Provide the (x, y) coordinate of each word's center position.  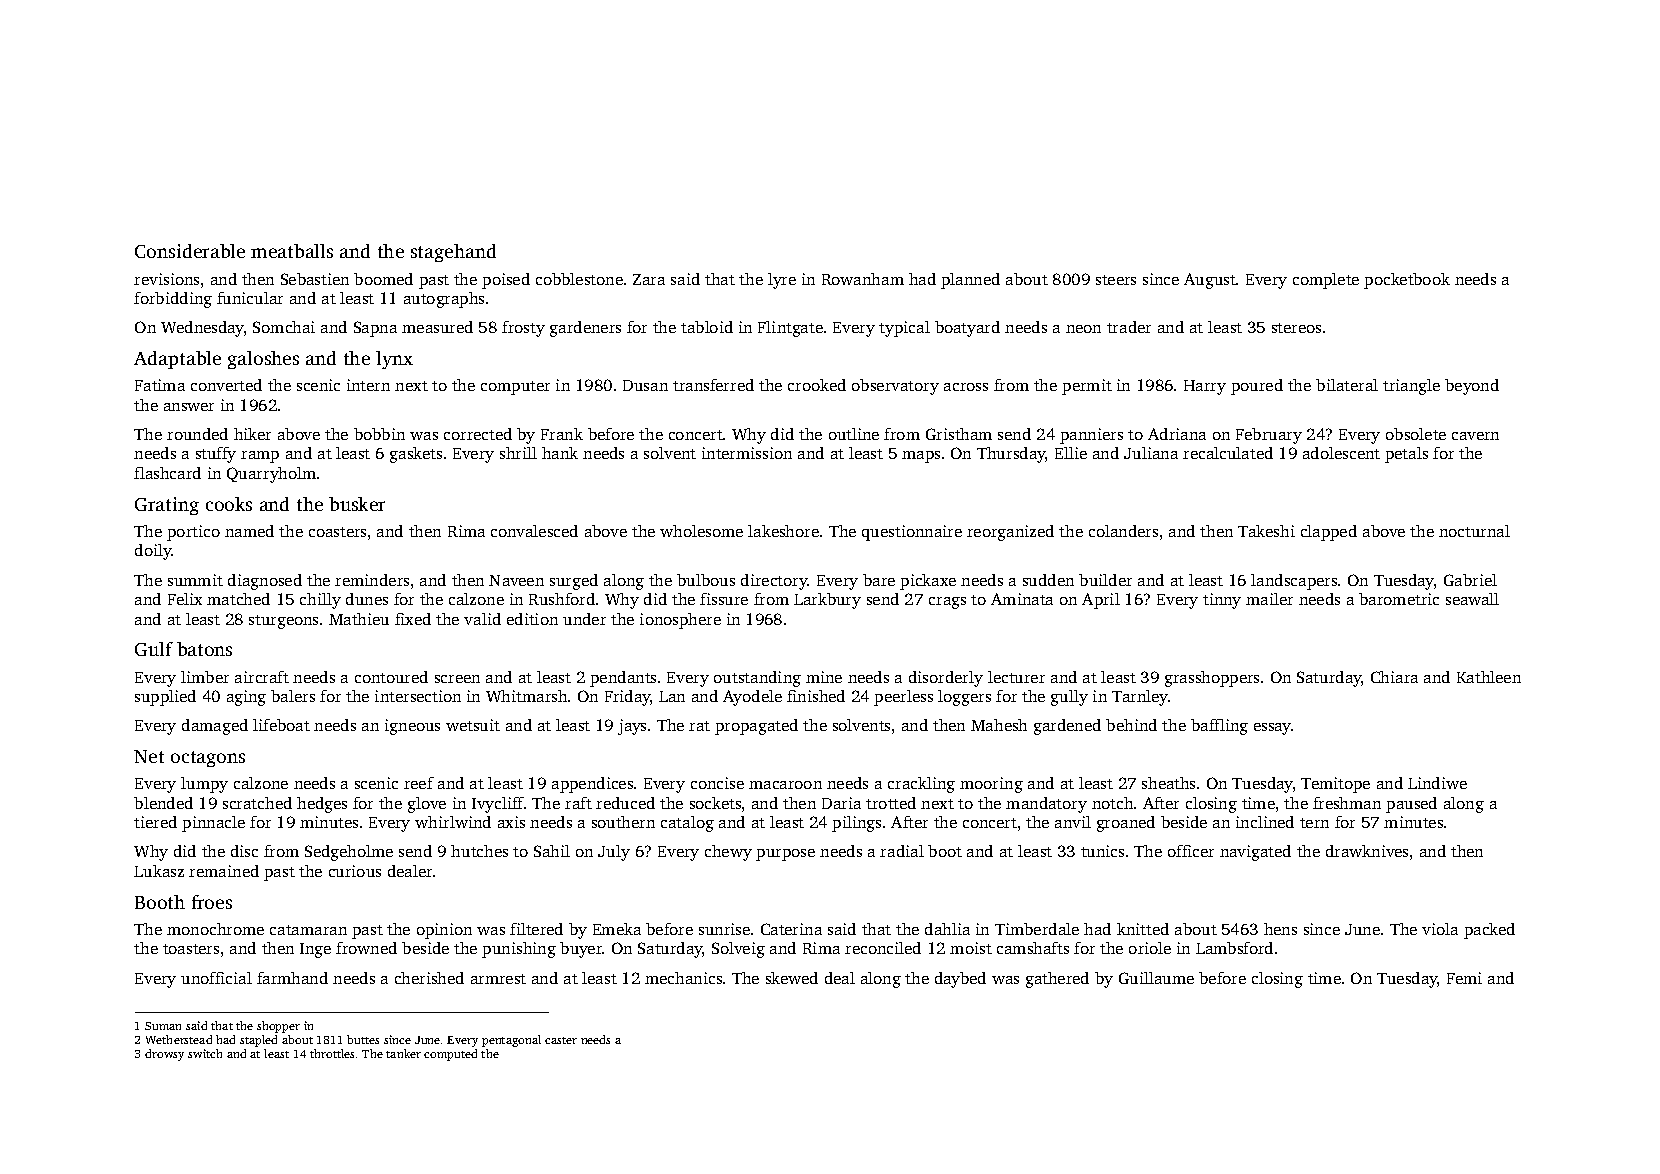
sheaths (1168, 783)
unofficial (216, 978)
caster (561, 1040)
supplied (165, 698)
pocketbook (1407, 281)
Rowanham (863, 279)
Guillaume (1156, 978)
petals (1406, 455)
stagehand (453, 253)
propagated (756, 727)
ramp (260, 457)
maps (921, 457)
